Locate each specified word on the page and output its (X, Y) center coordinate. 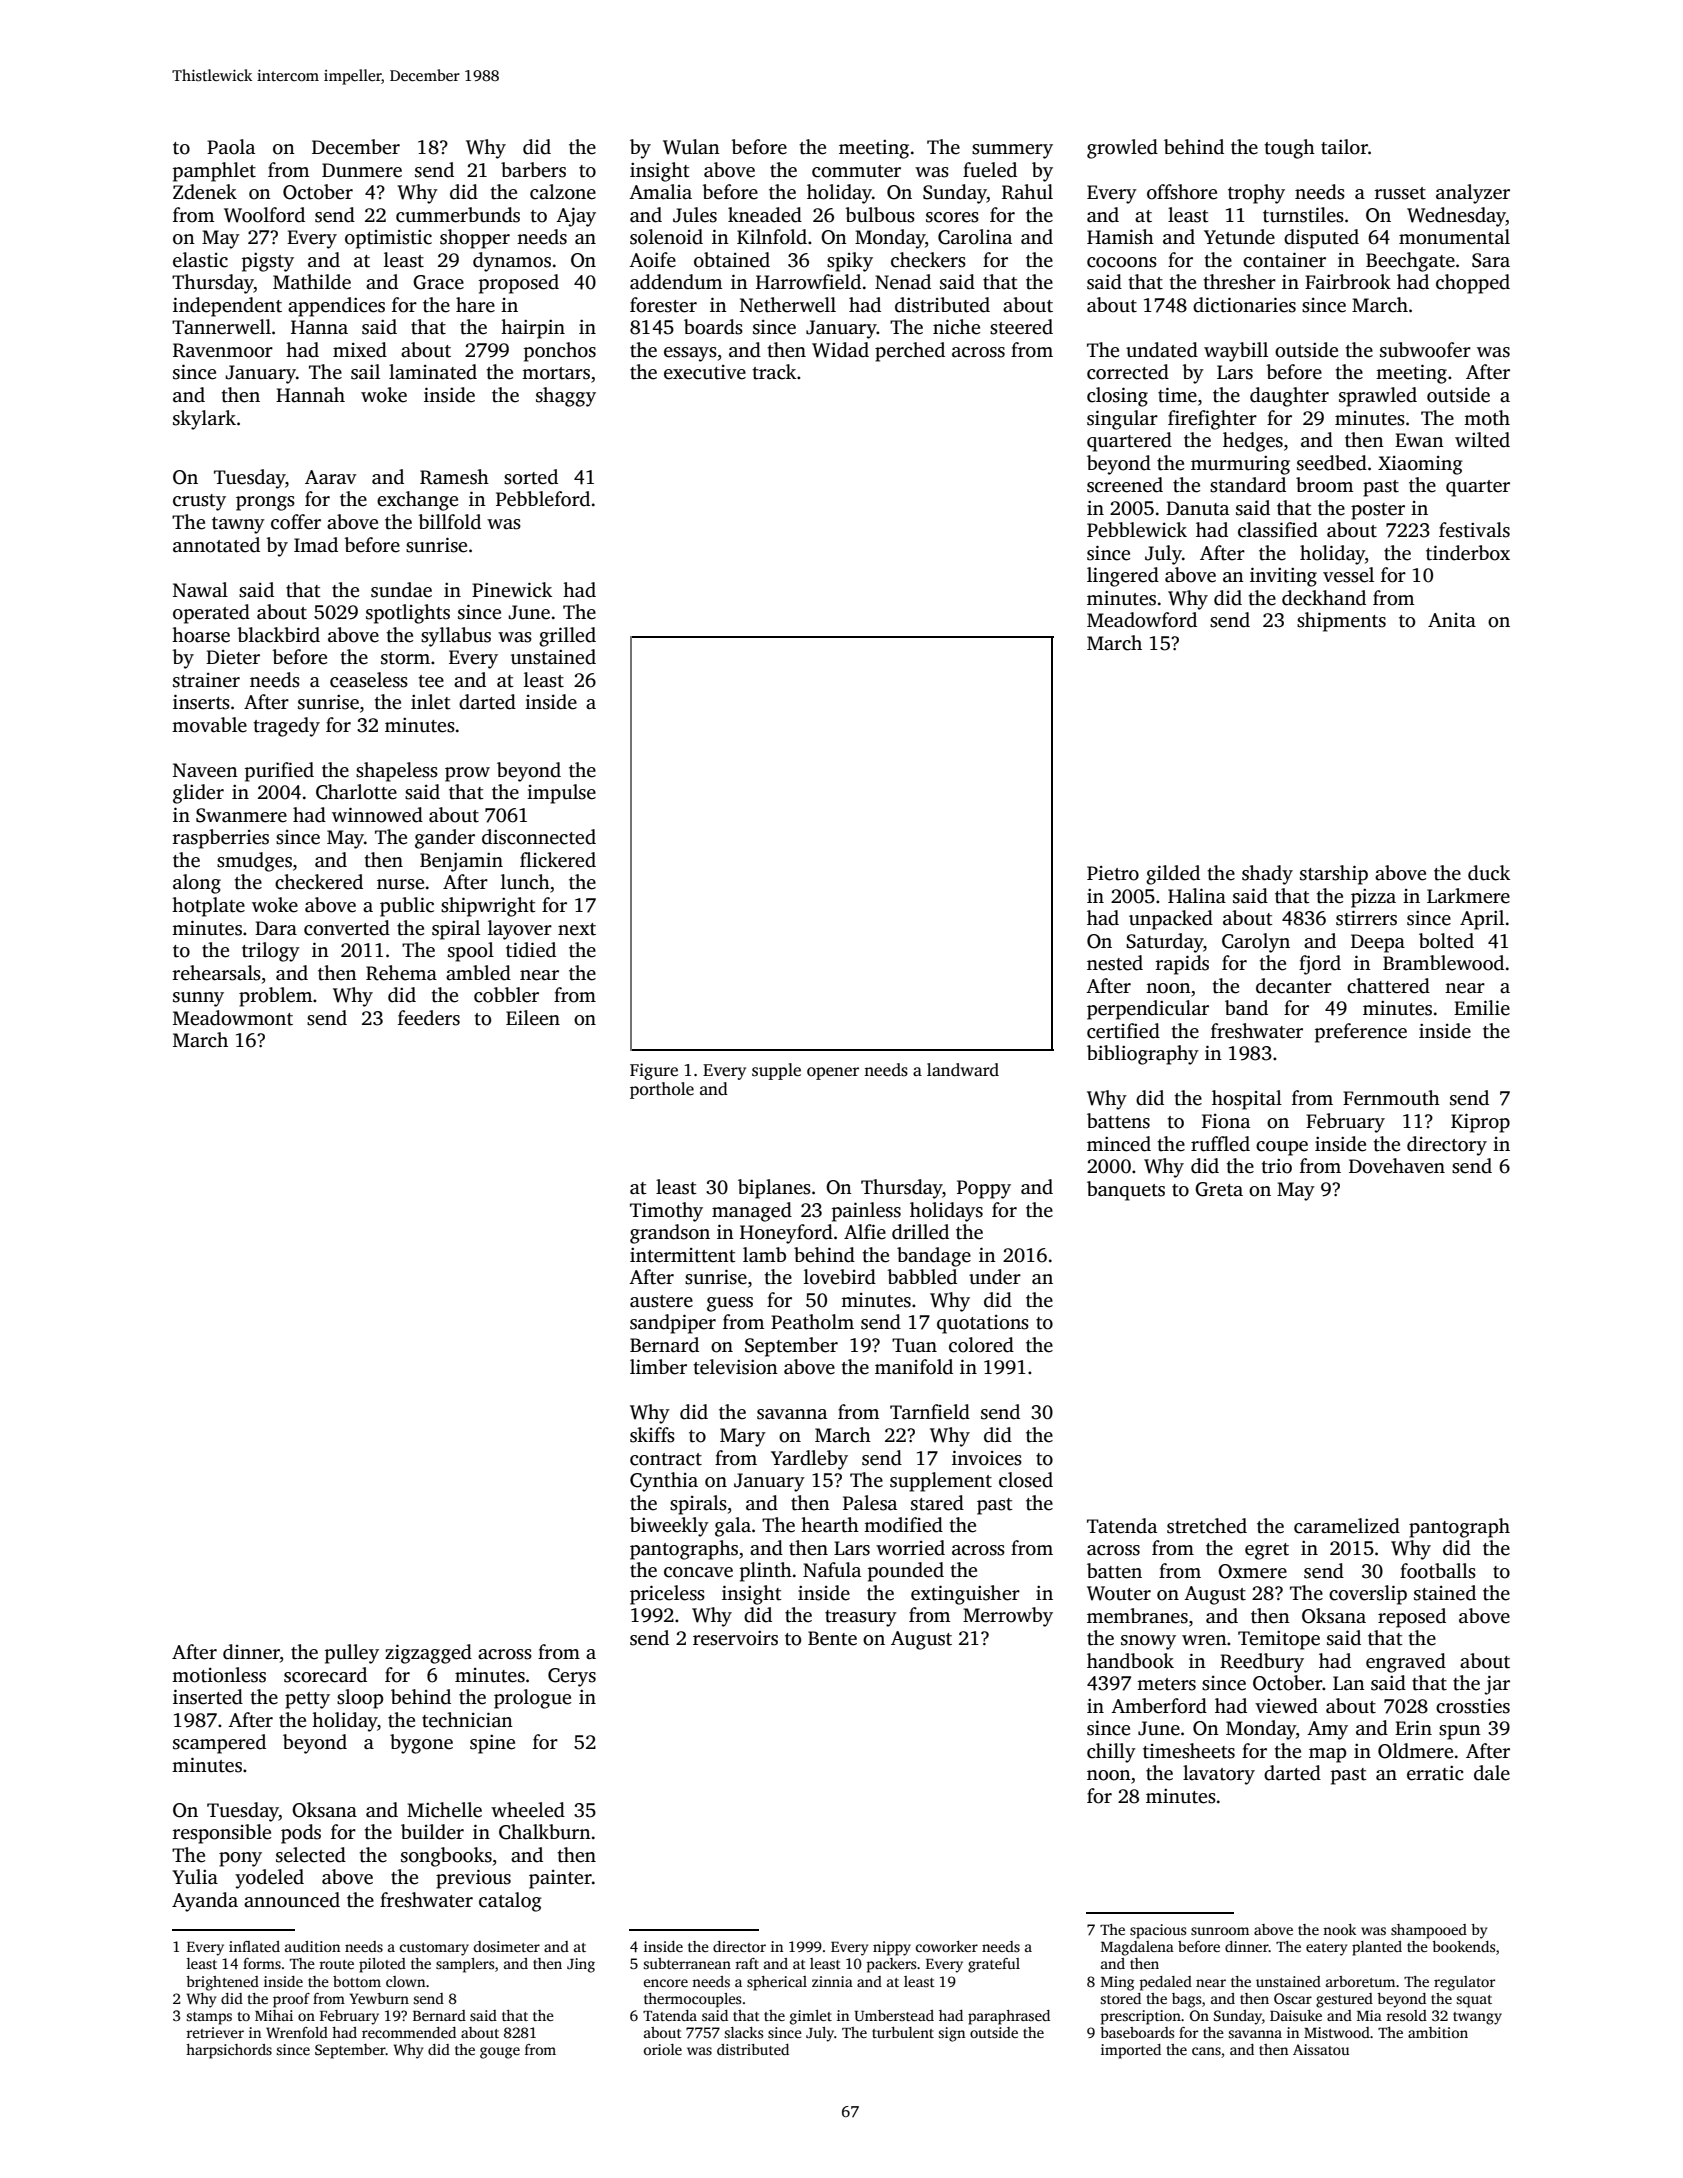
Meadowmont (233, 1018)
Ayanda (205, 1902)
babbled (922, 1277)
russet (1400, 193)
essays (690, 354)
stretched (1207, 1526)
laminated (433, 372)
